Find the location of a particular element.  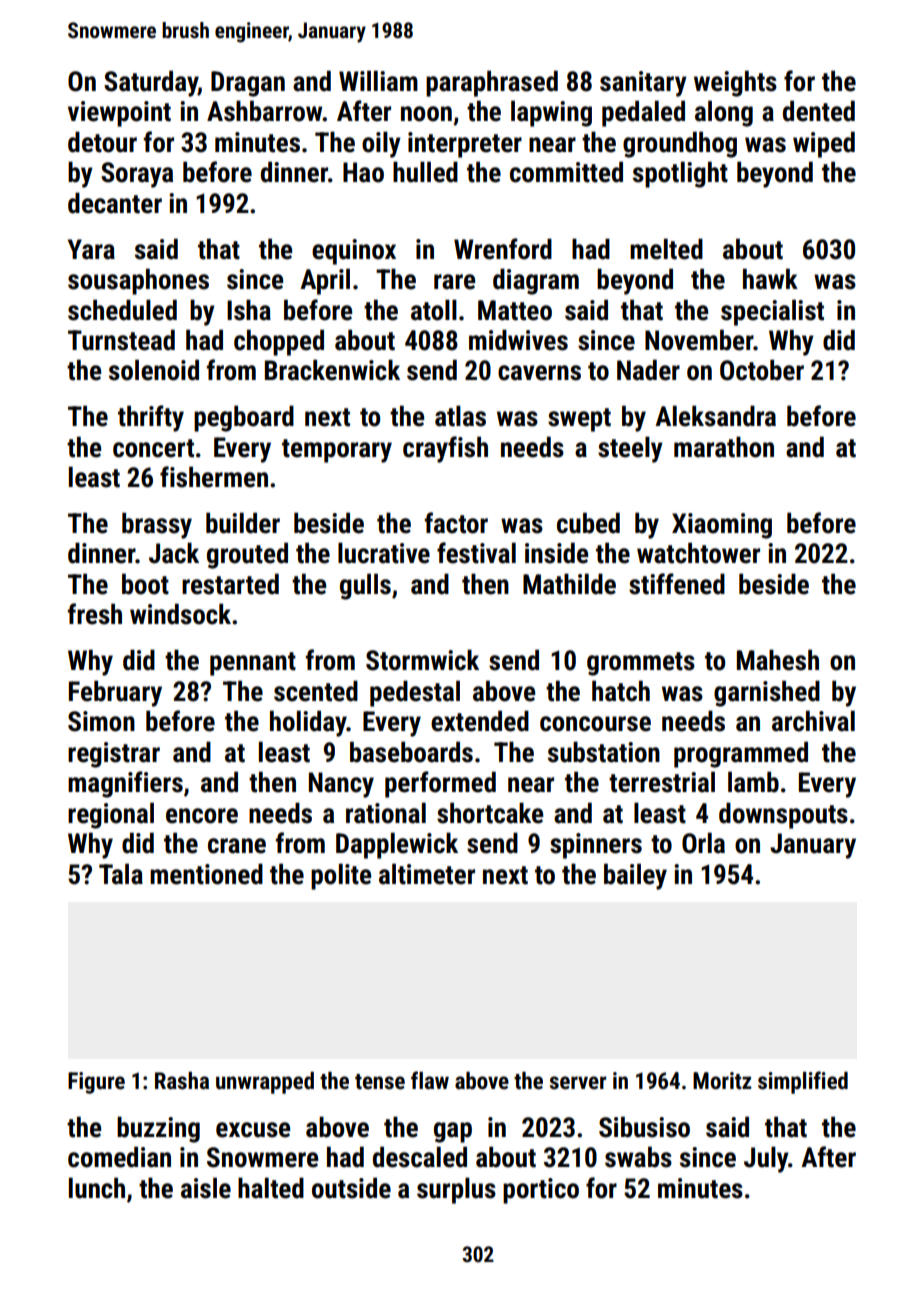

wiped is located at coordinates (824, 144).
